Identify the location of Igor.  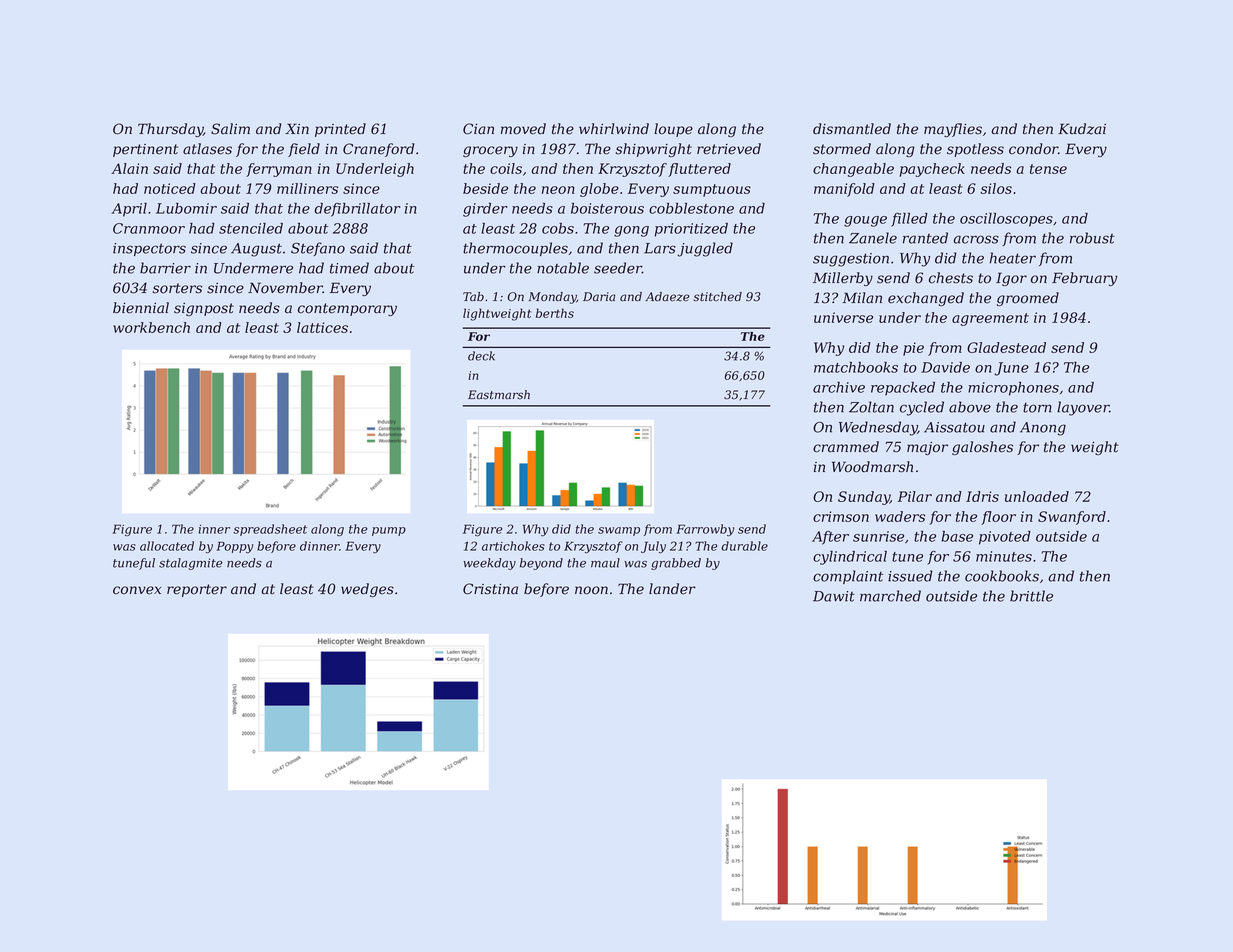
(1011, 279).
